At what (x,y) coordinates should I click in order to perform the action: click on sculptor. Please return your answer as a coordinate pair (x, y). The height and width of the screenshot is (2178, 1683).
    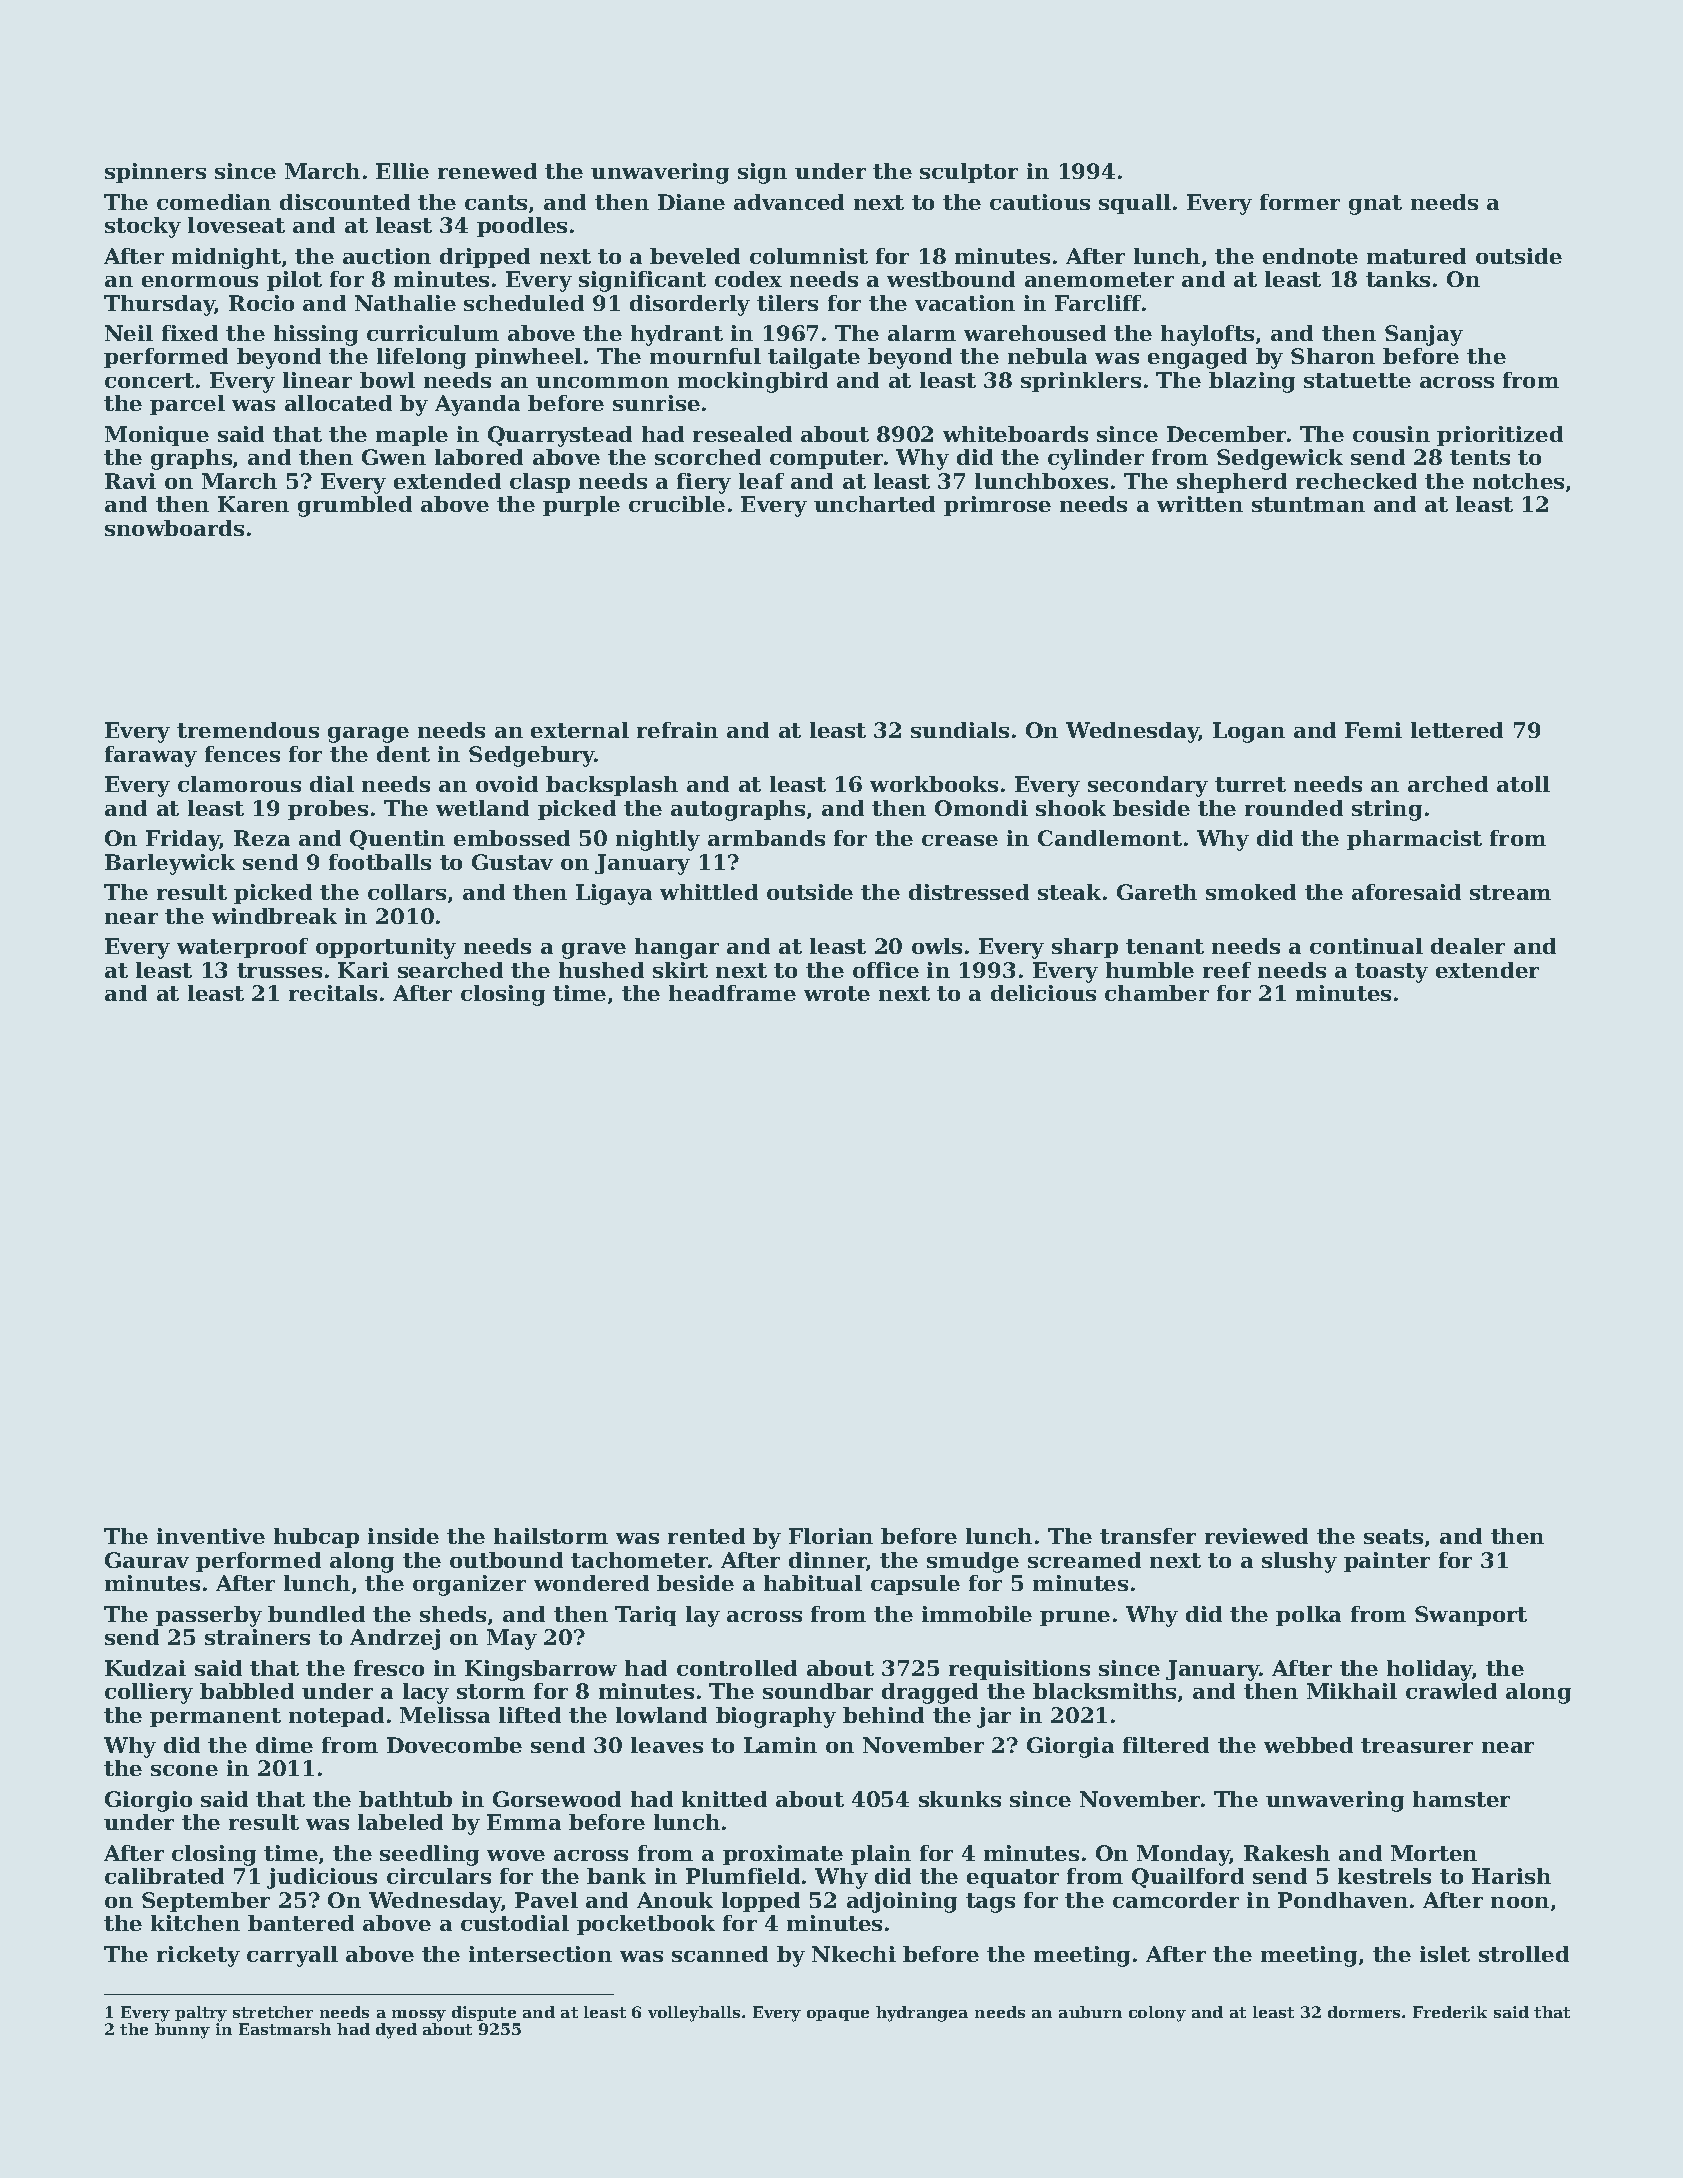
    Looking at the image, I should click on (969, 173).
